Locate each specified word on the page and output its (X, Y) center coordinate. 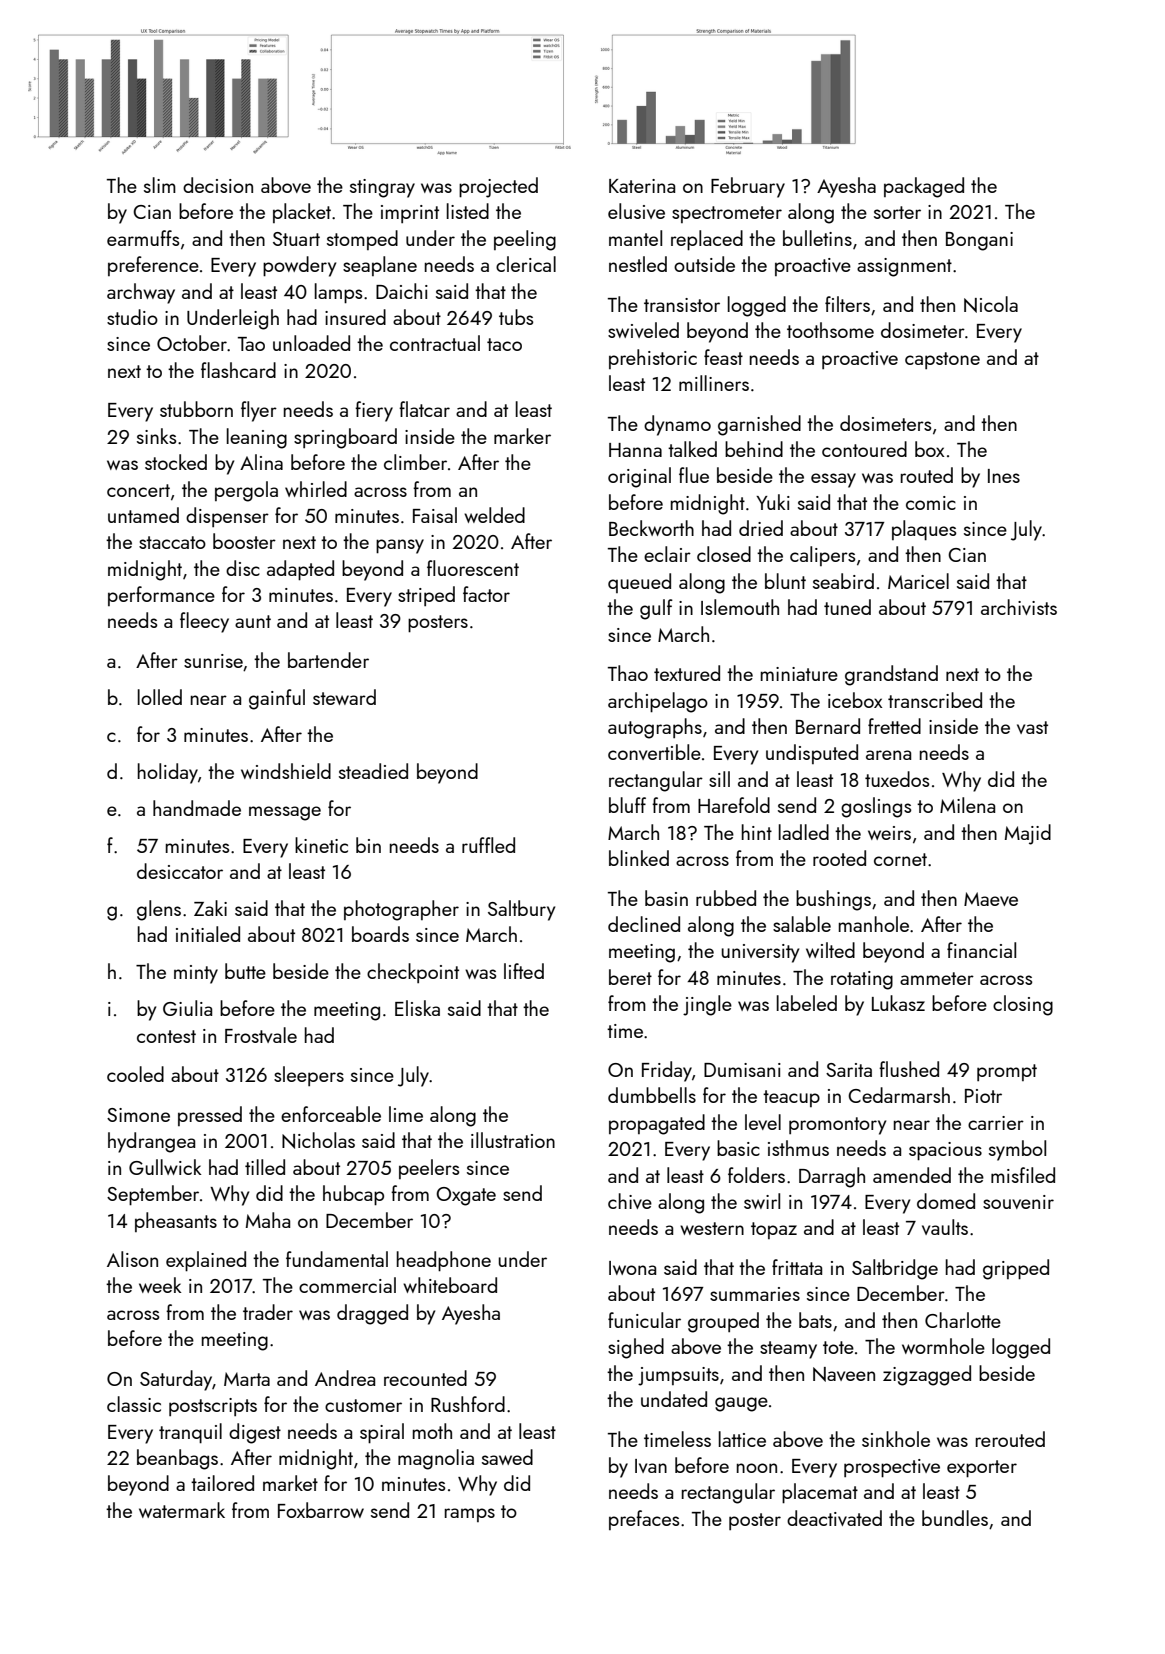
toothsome (830, 330)
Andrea (345, 1378)
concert (138, 490)
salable (802, 924)
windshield (286, 771)
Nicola (991, 304)
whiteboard (450, 1285)
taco (504, 344)
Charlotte (963, 1320)
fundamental (337, 1259)
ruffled (488, 845)
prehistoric (653, 359)
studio (132, 317)
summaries (755, 1294)
